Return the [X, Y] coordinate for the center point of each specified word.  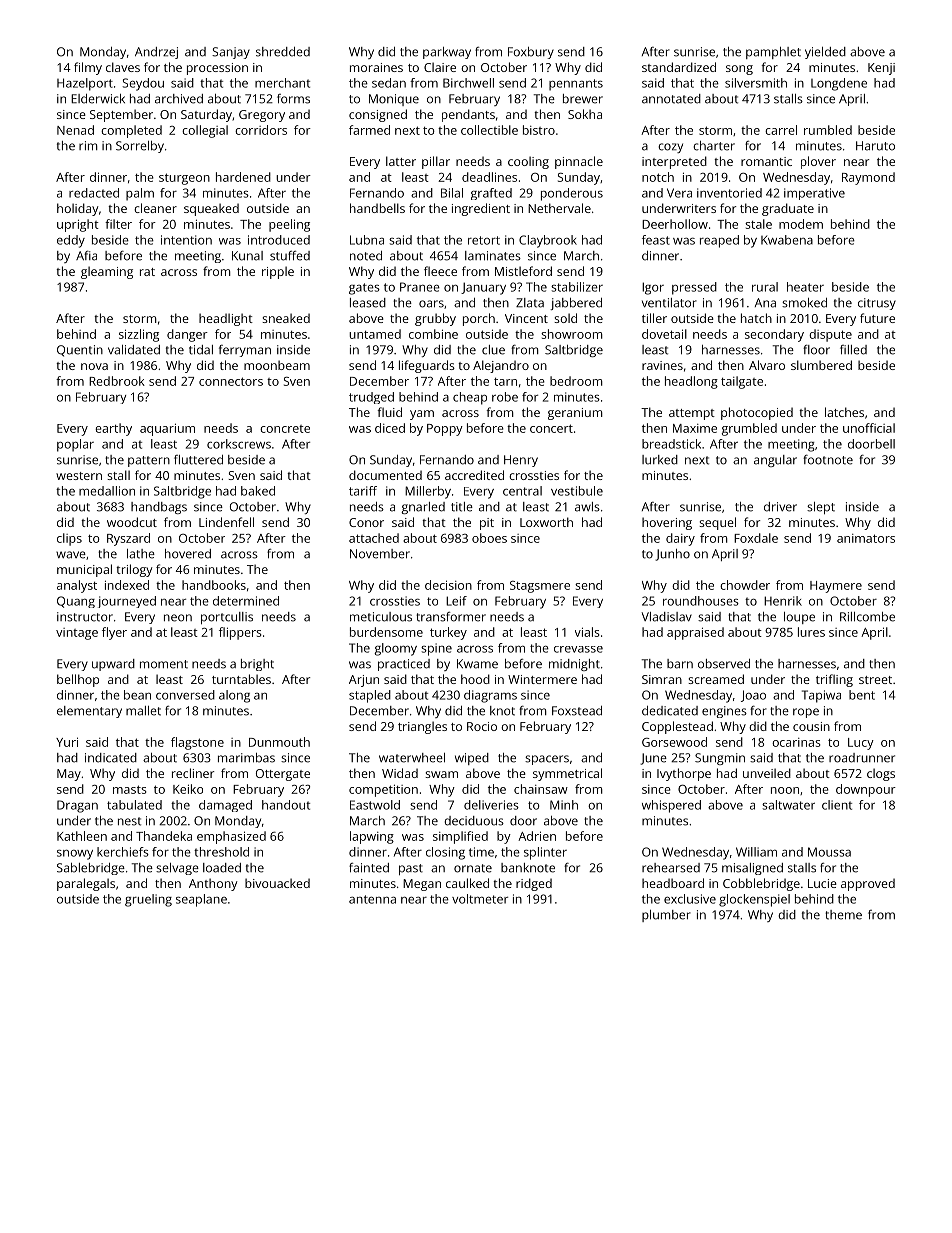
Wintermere [542, 679]
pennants [576, 85]
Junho [672, 555]
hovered [188, 554]
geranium [575, 414]
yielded [825, 53]
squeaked [211, 209]
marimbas [246, 758]
